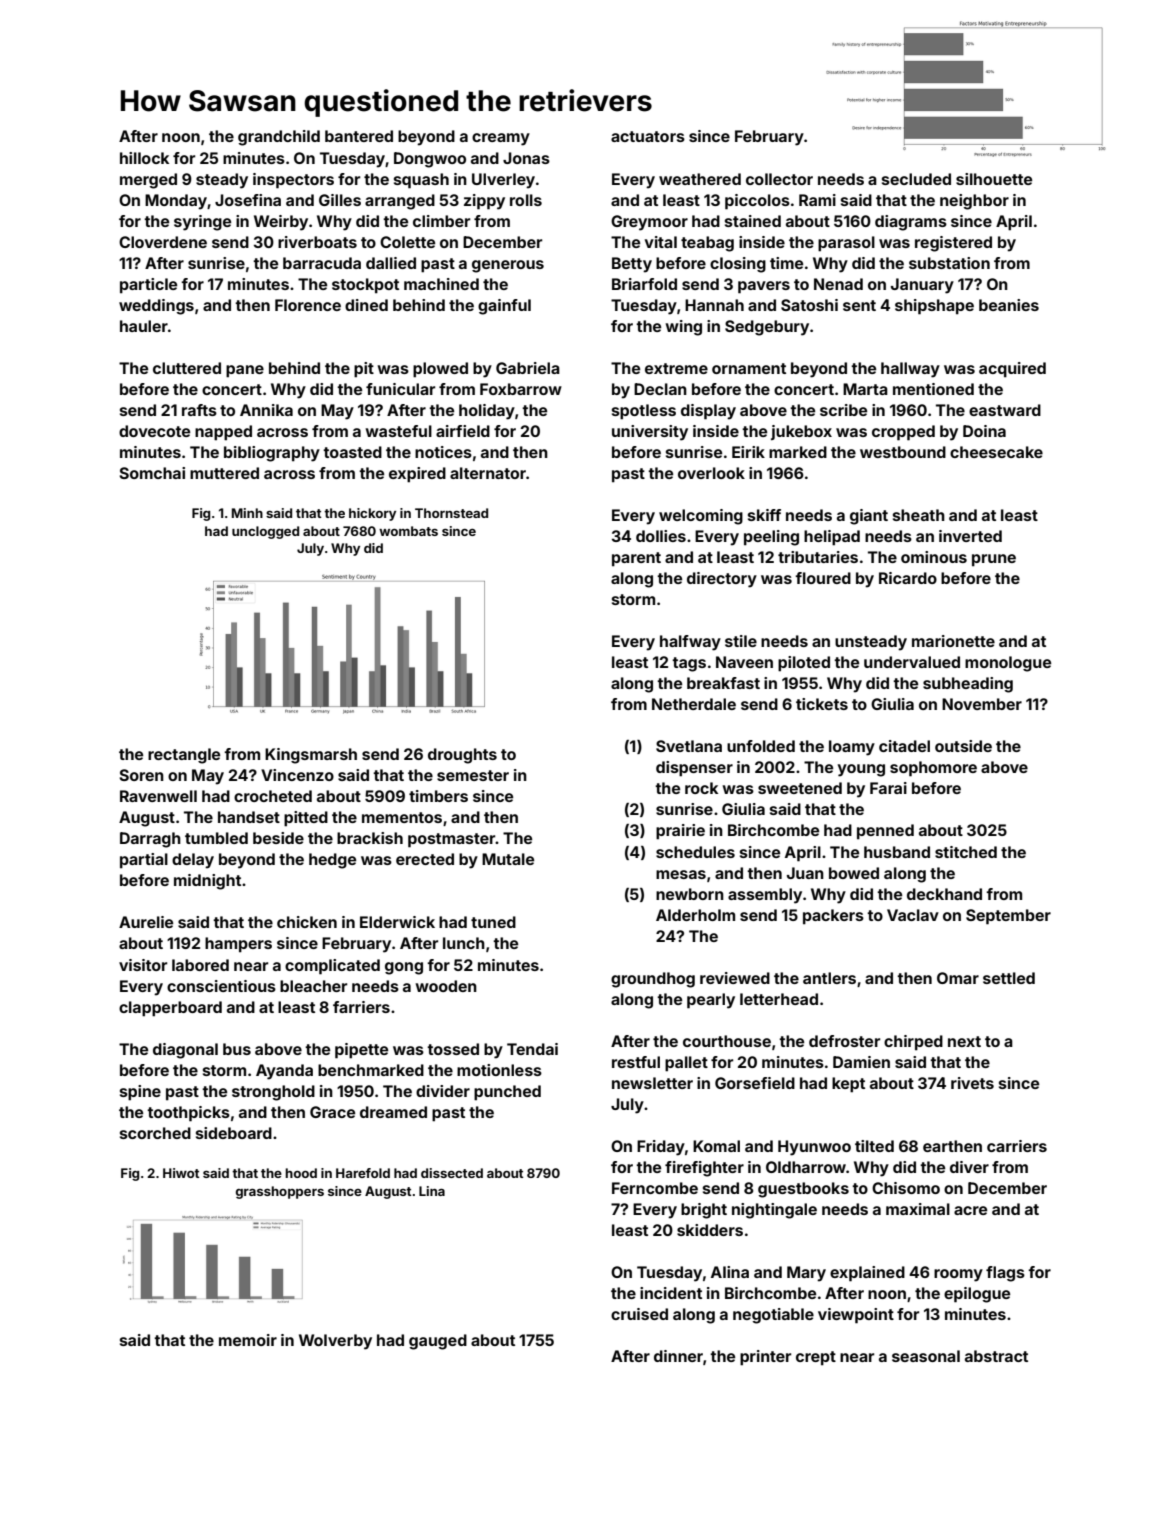 This screenshot has height=1518, width=1173. Describe the element at coordinates (248, 1340) in the screenshot. I see `memoir` at that location.
